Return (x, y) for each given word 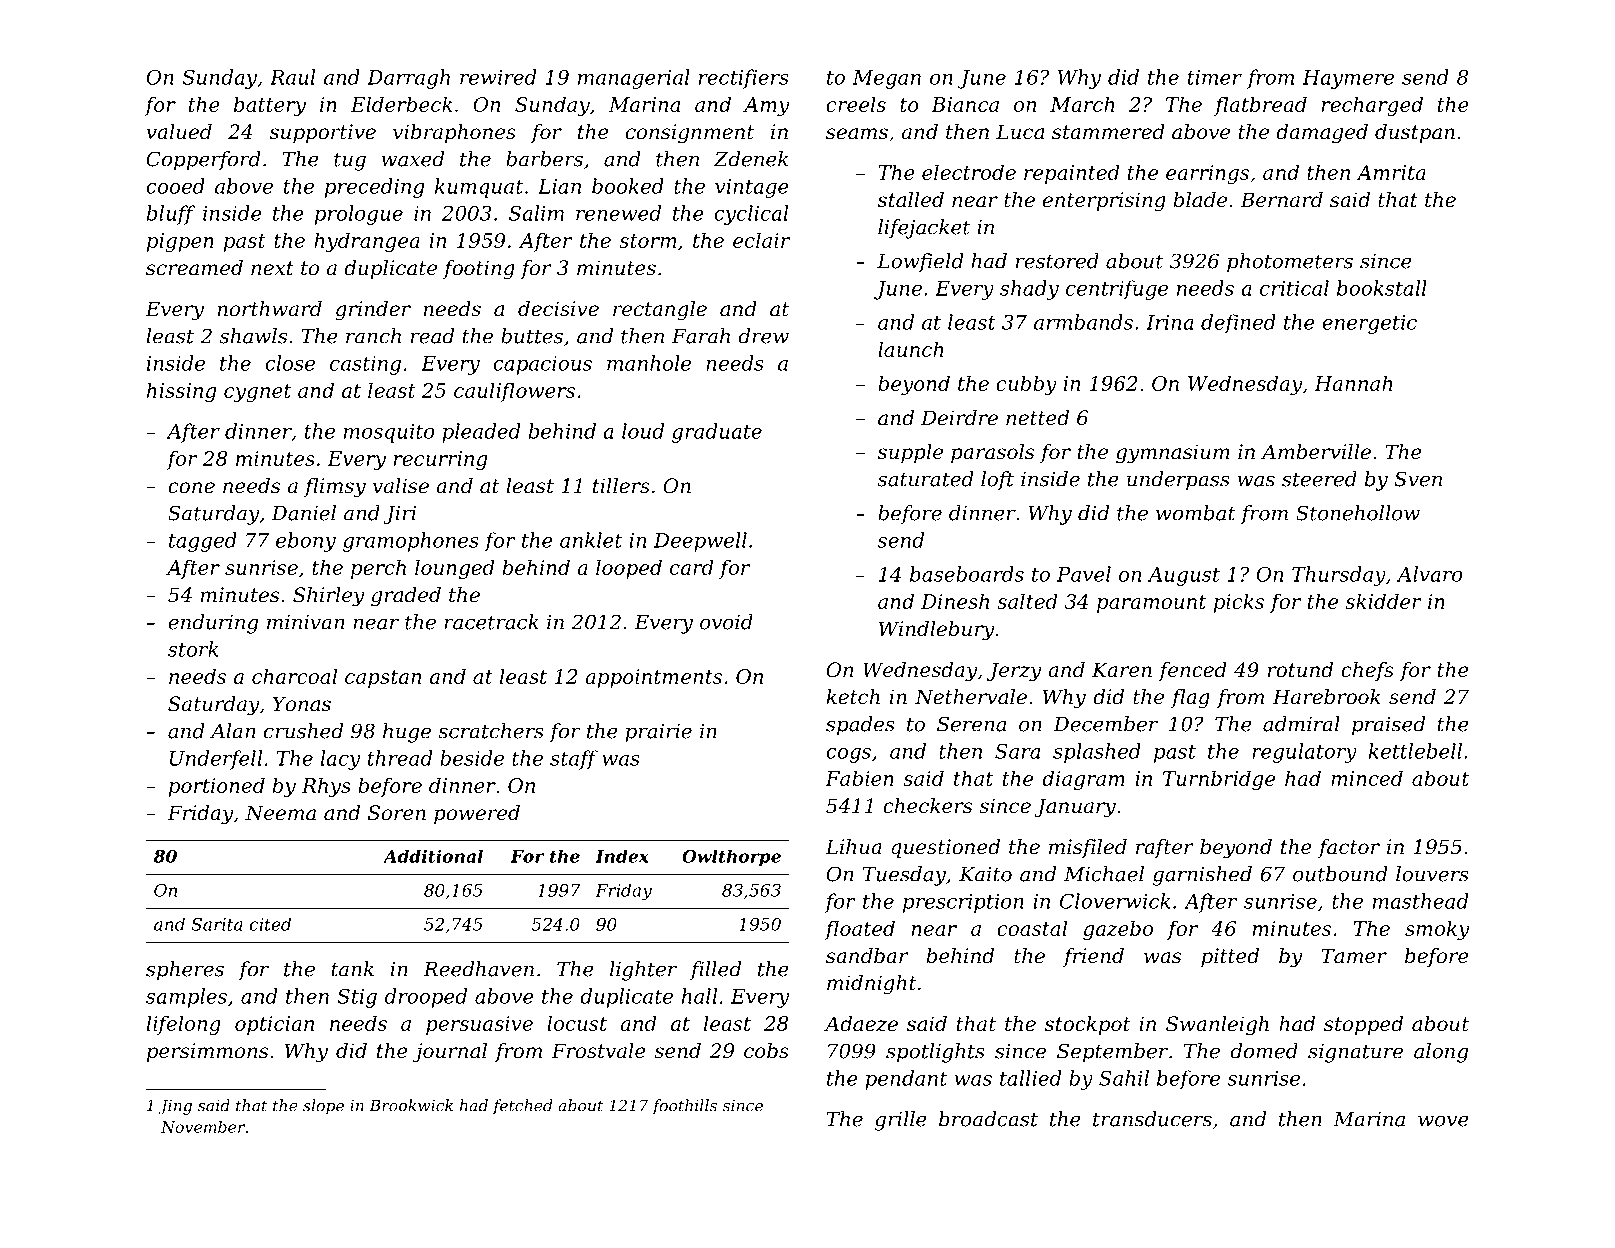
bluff (171, 215)
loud (643, 431)
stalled (911, 200)
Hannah (1353, 383)
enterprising (1104, 202)
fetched (522, 1107)
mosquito (389, 433)
